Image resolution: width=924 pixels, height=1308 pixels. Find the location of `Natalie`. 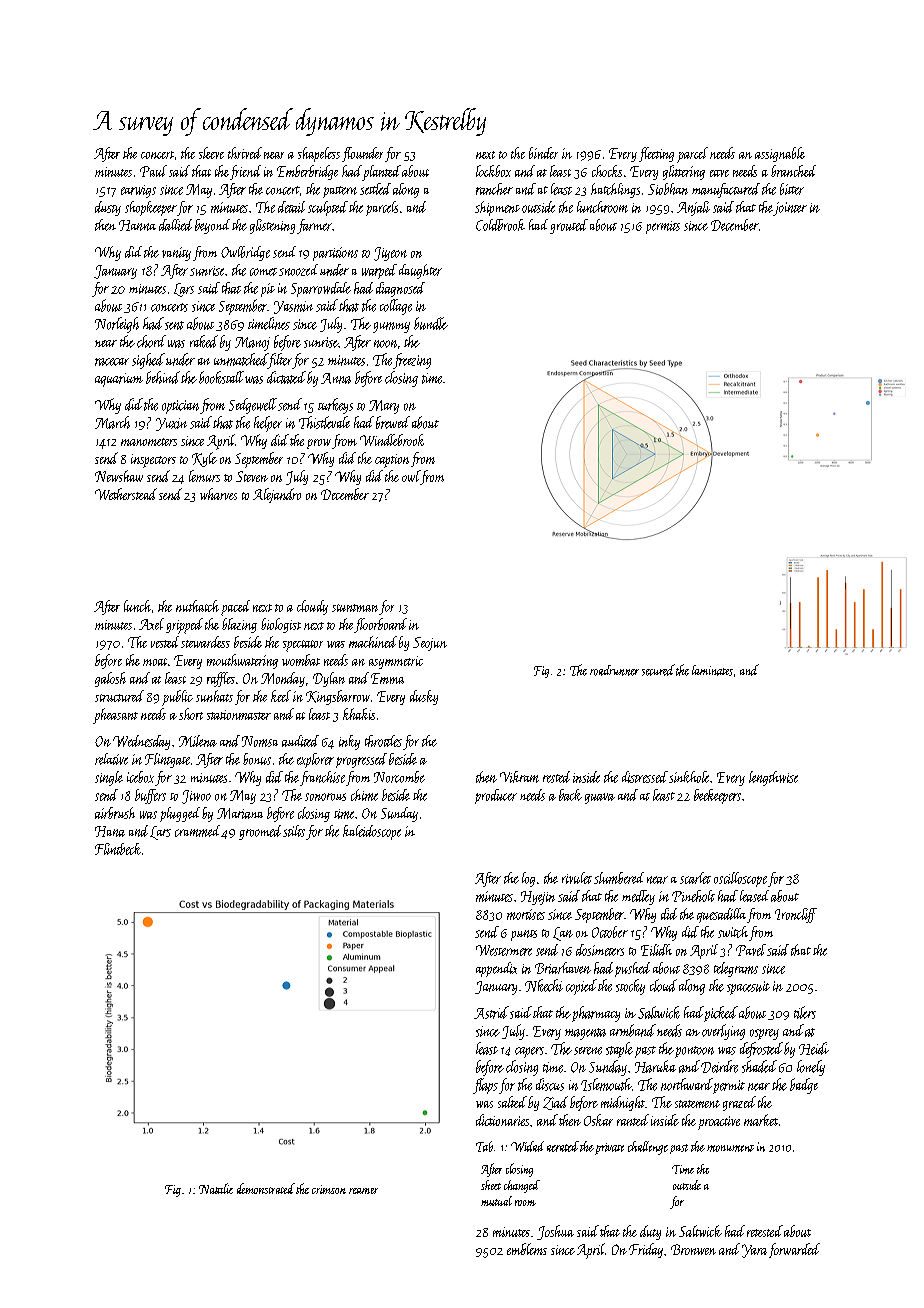

Natalie is located at coordinates (216, 1188).
